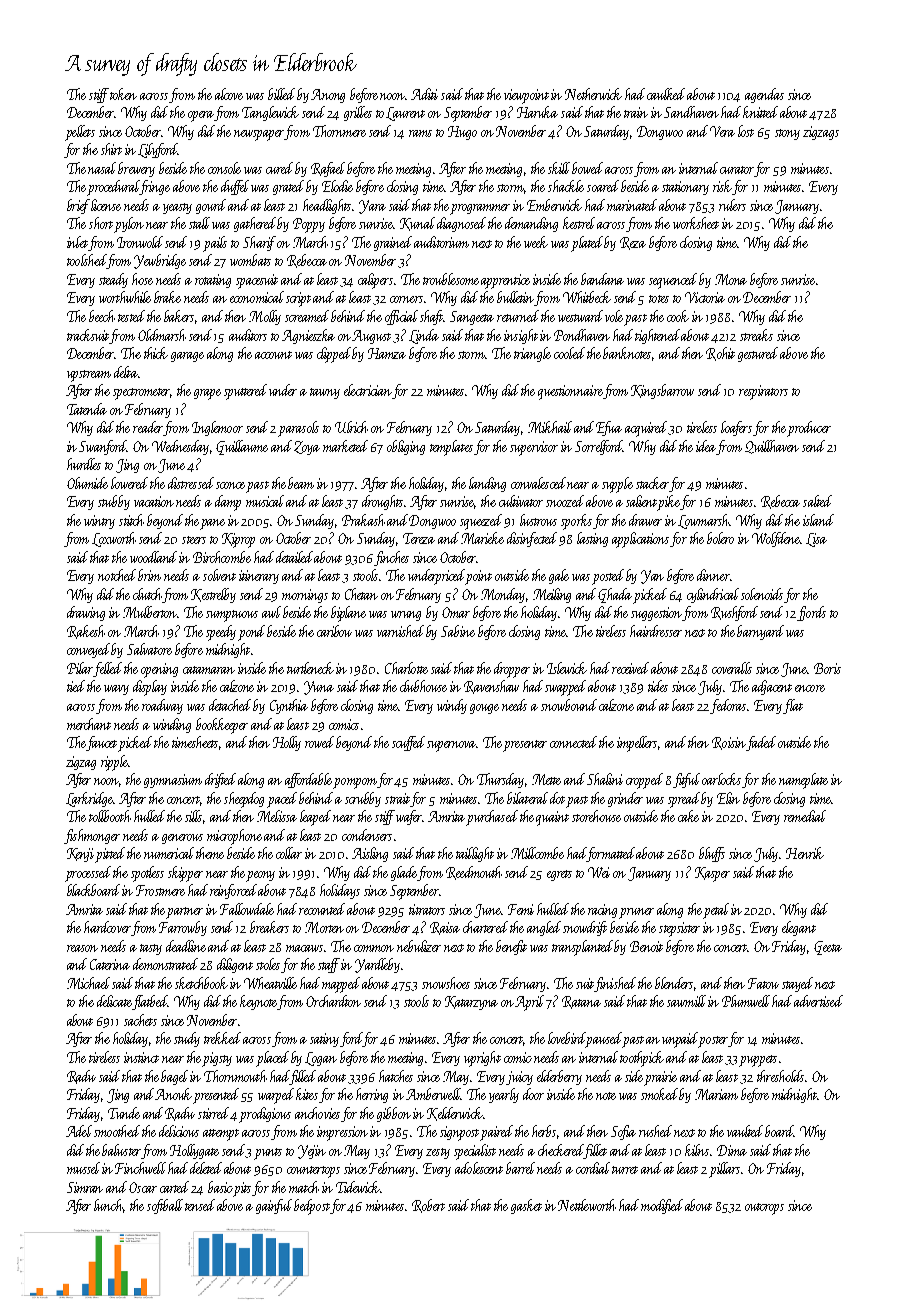 The image size is (908, 1316). I want to click on delicate, so click(114, 1001).
